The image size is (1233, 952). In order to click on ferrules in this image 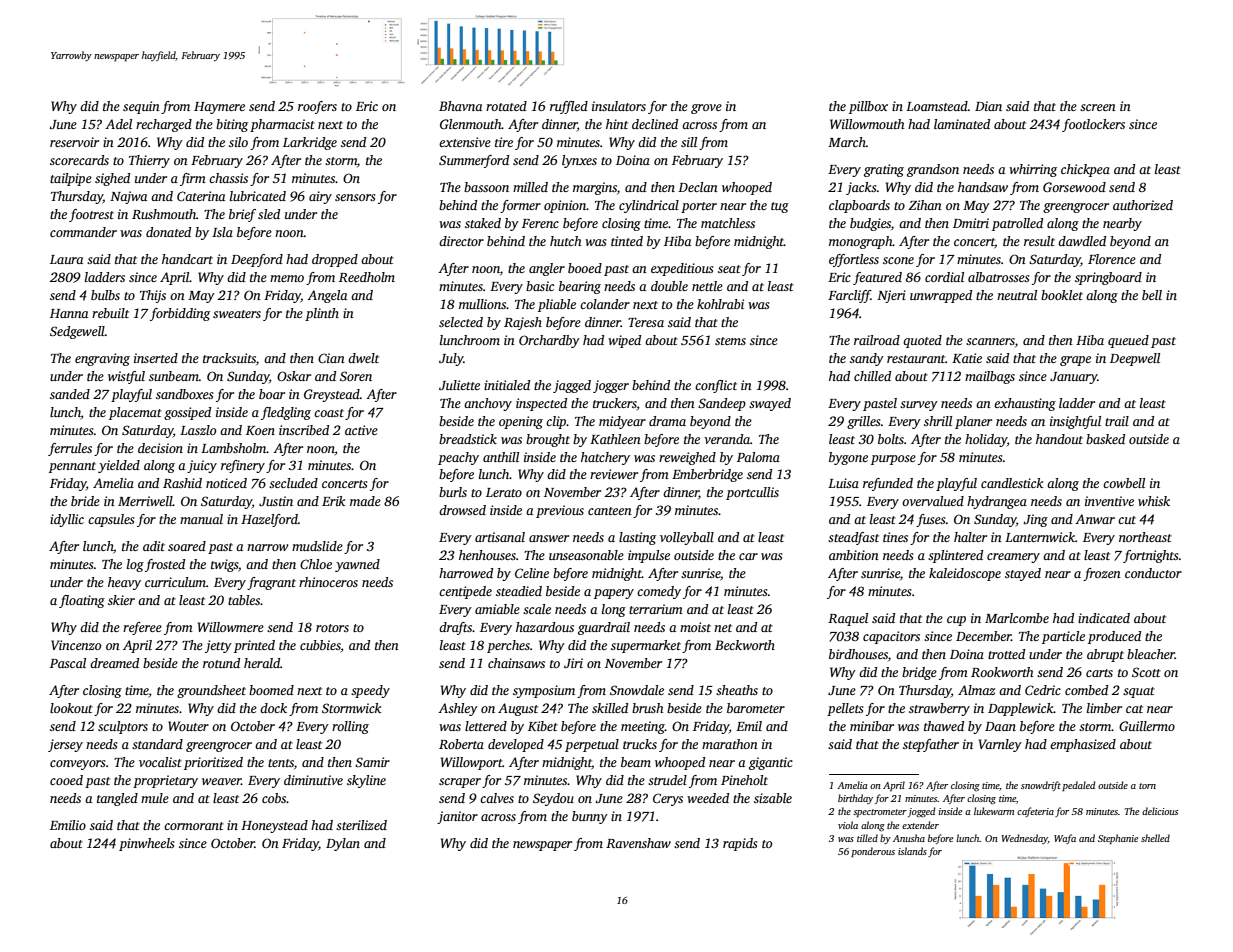, I will do `click(70, 449)`.
